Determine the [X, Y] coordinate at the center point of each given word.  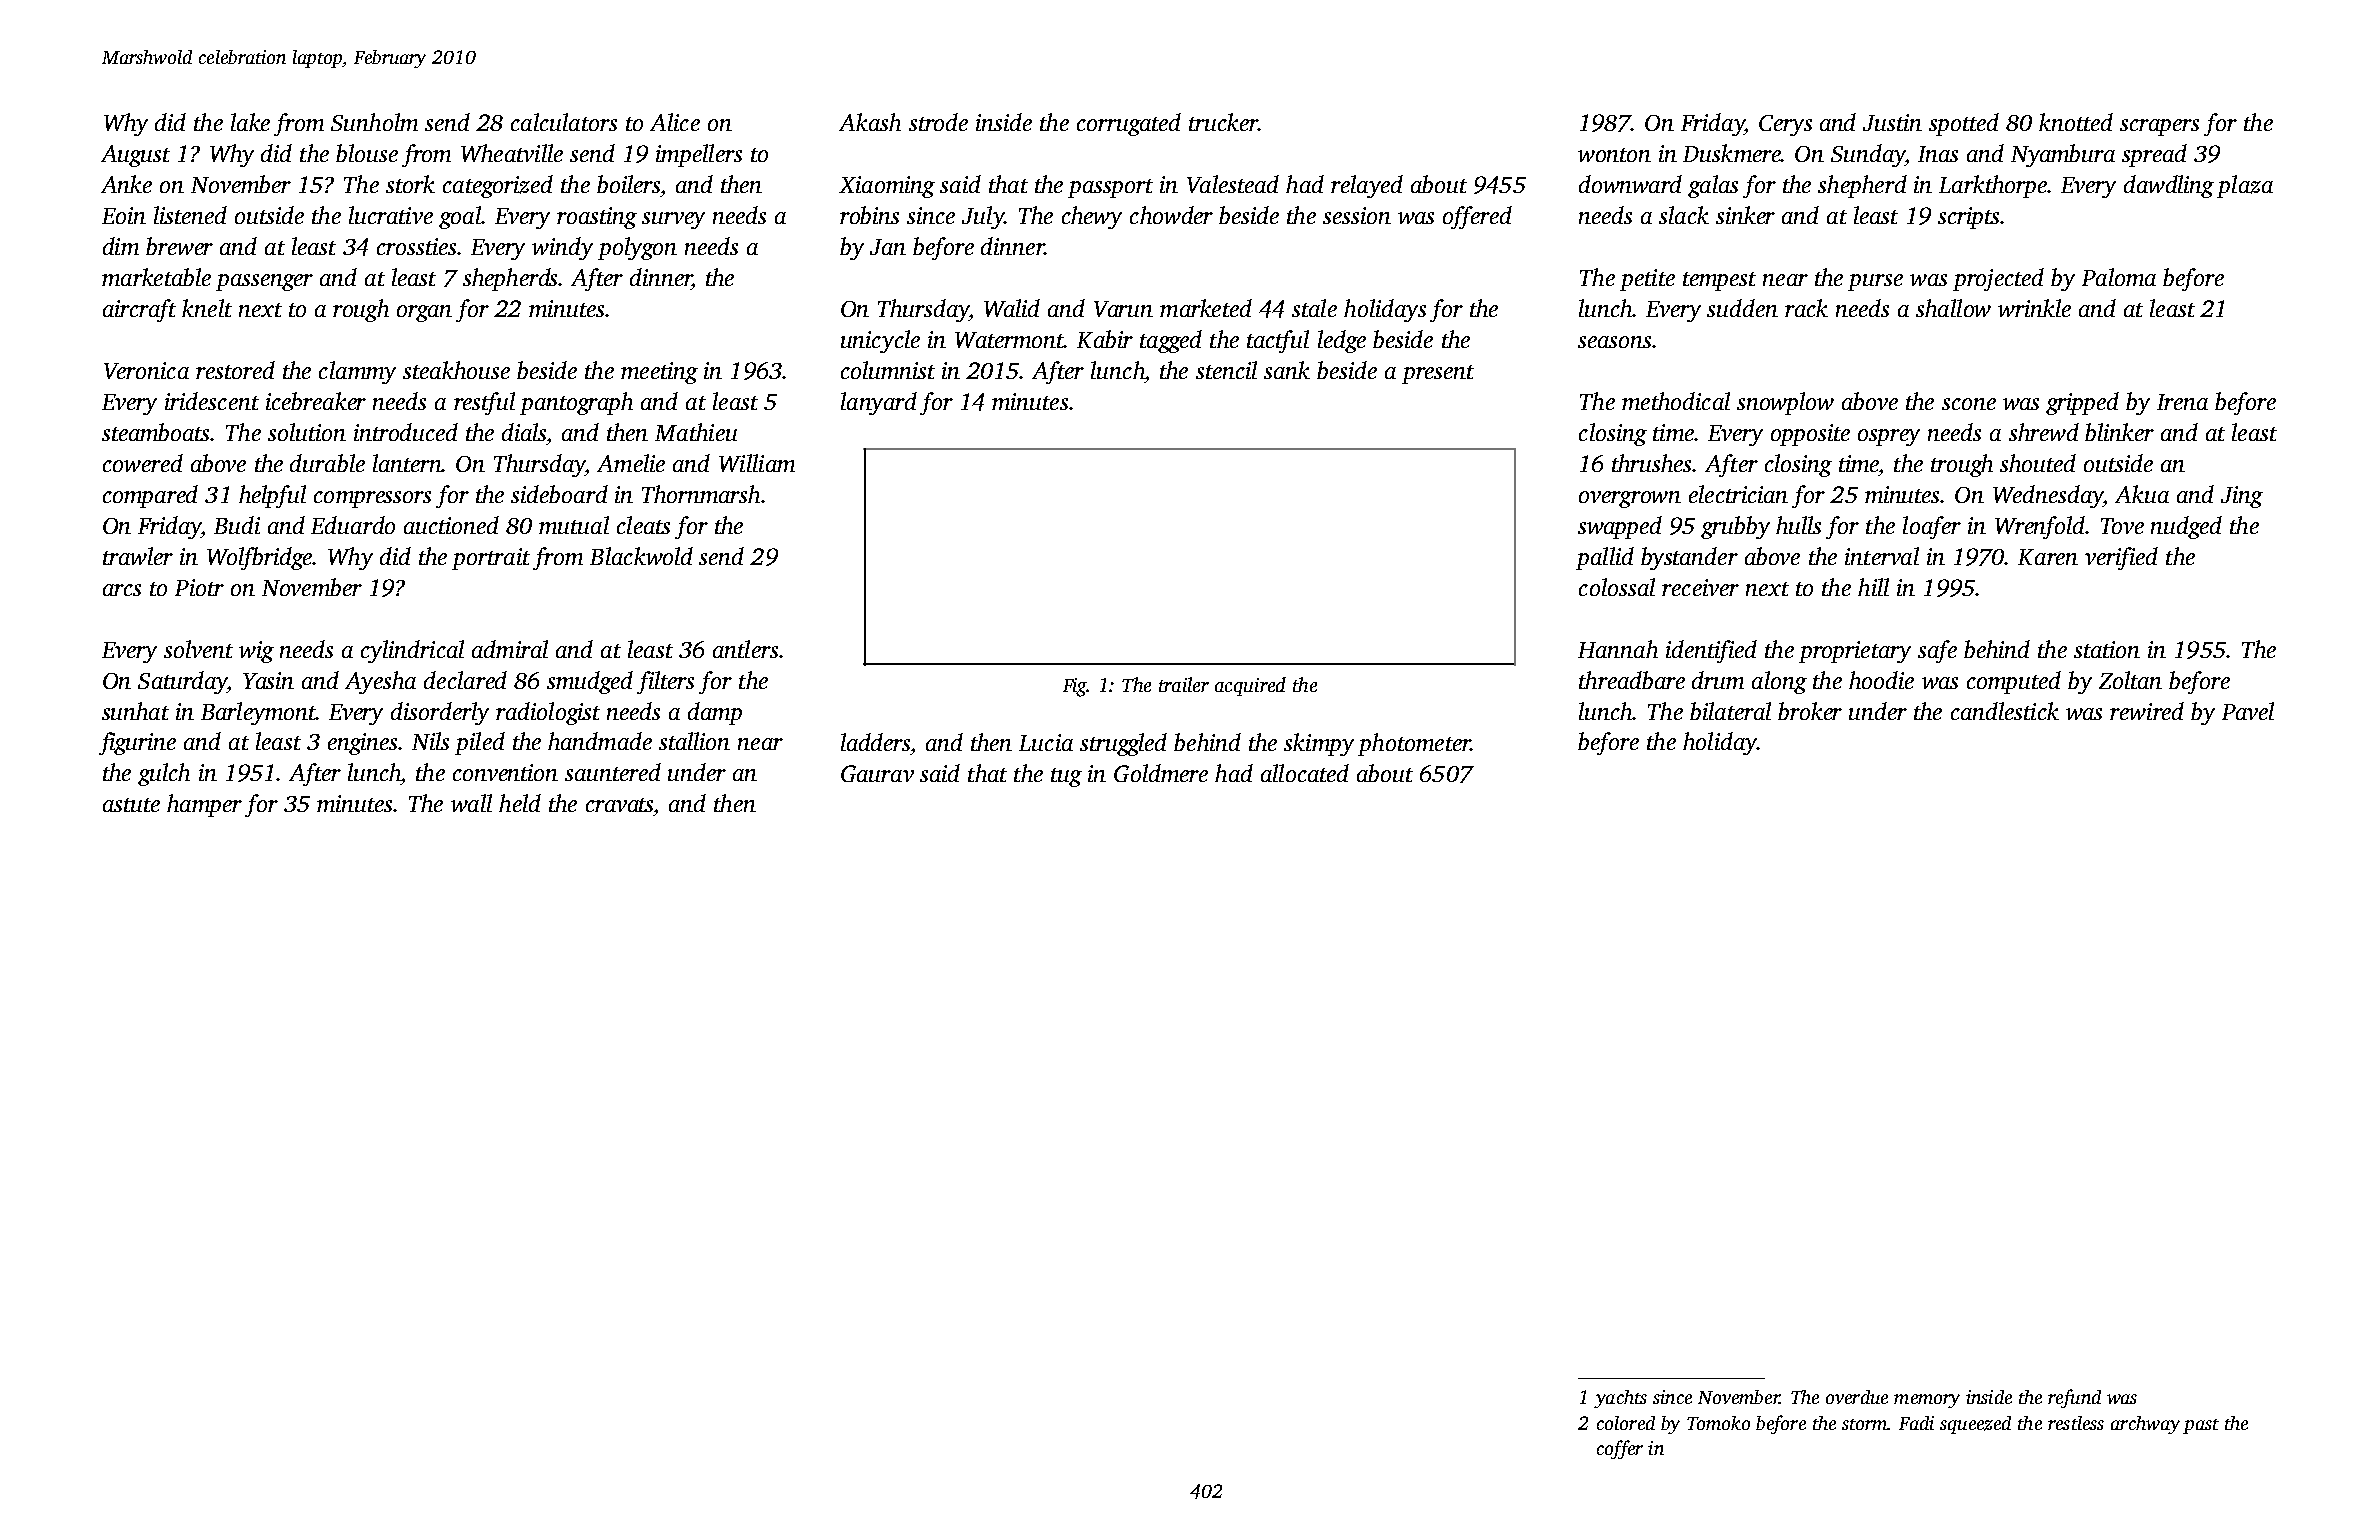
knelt [207, 308]
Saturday [182, 682]
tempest [1719, 281]
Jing [2242, 497]
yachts [1620, 1399]
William [757, 463]
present [1438, 374]
